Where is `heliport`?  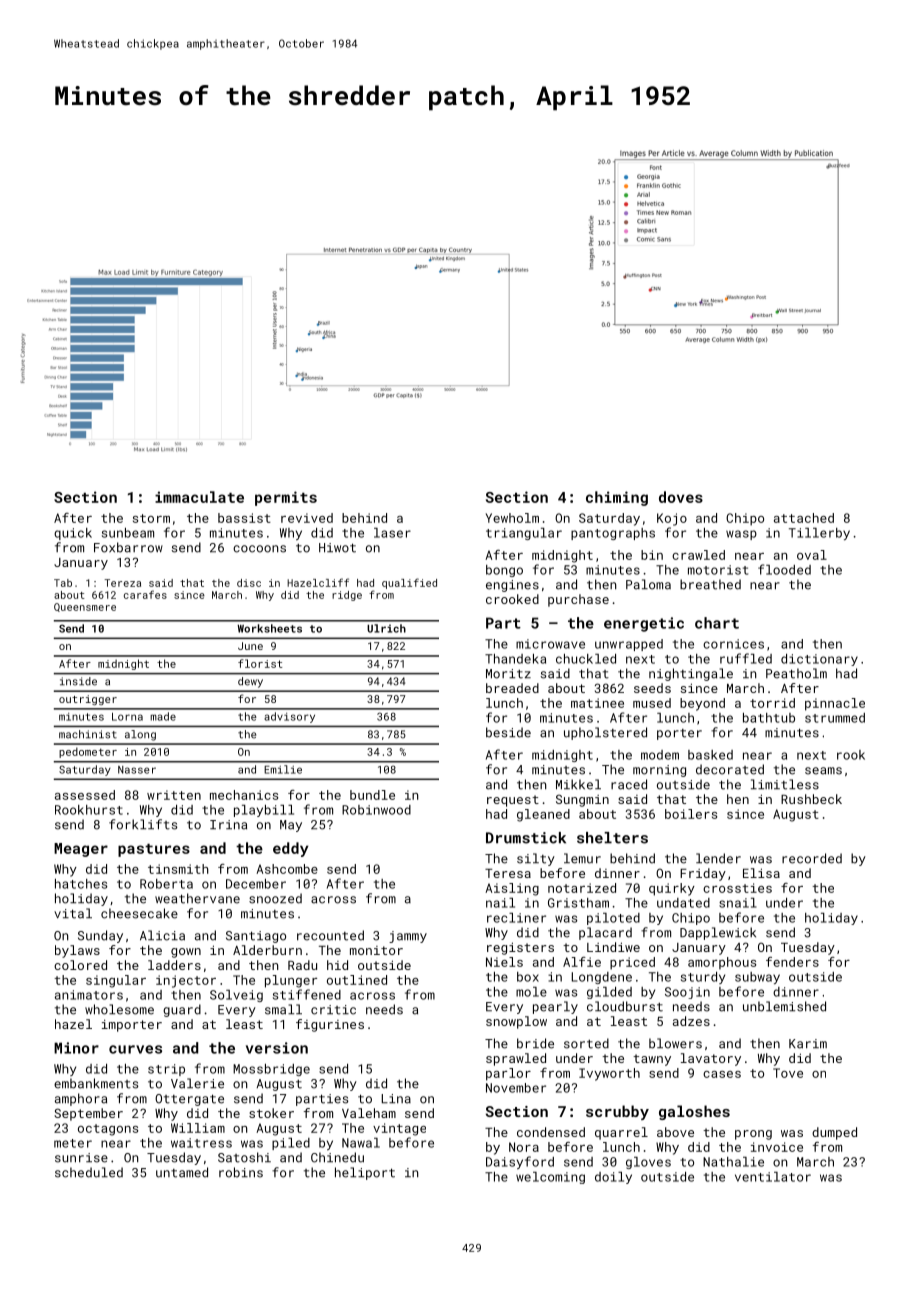
heliport is located at coordinates (365, 1173).
